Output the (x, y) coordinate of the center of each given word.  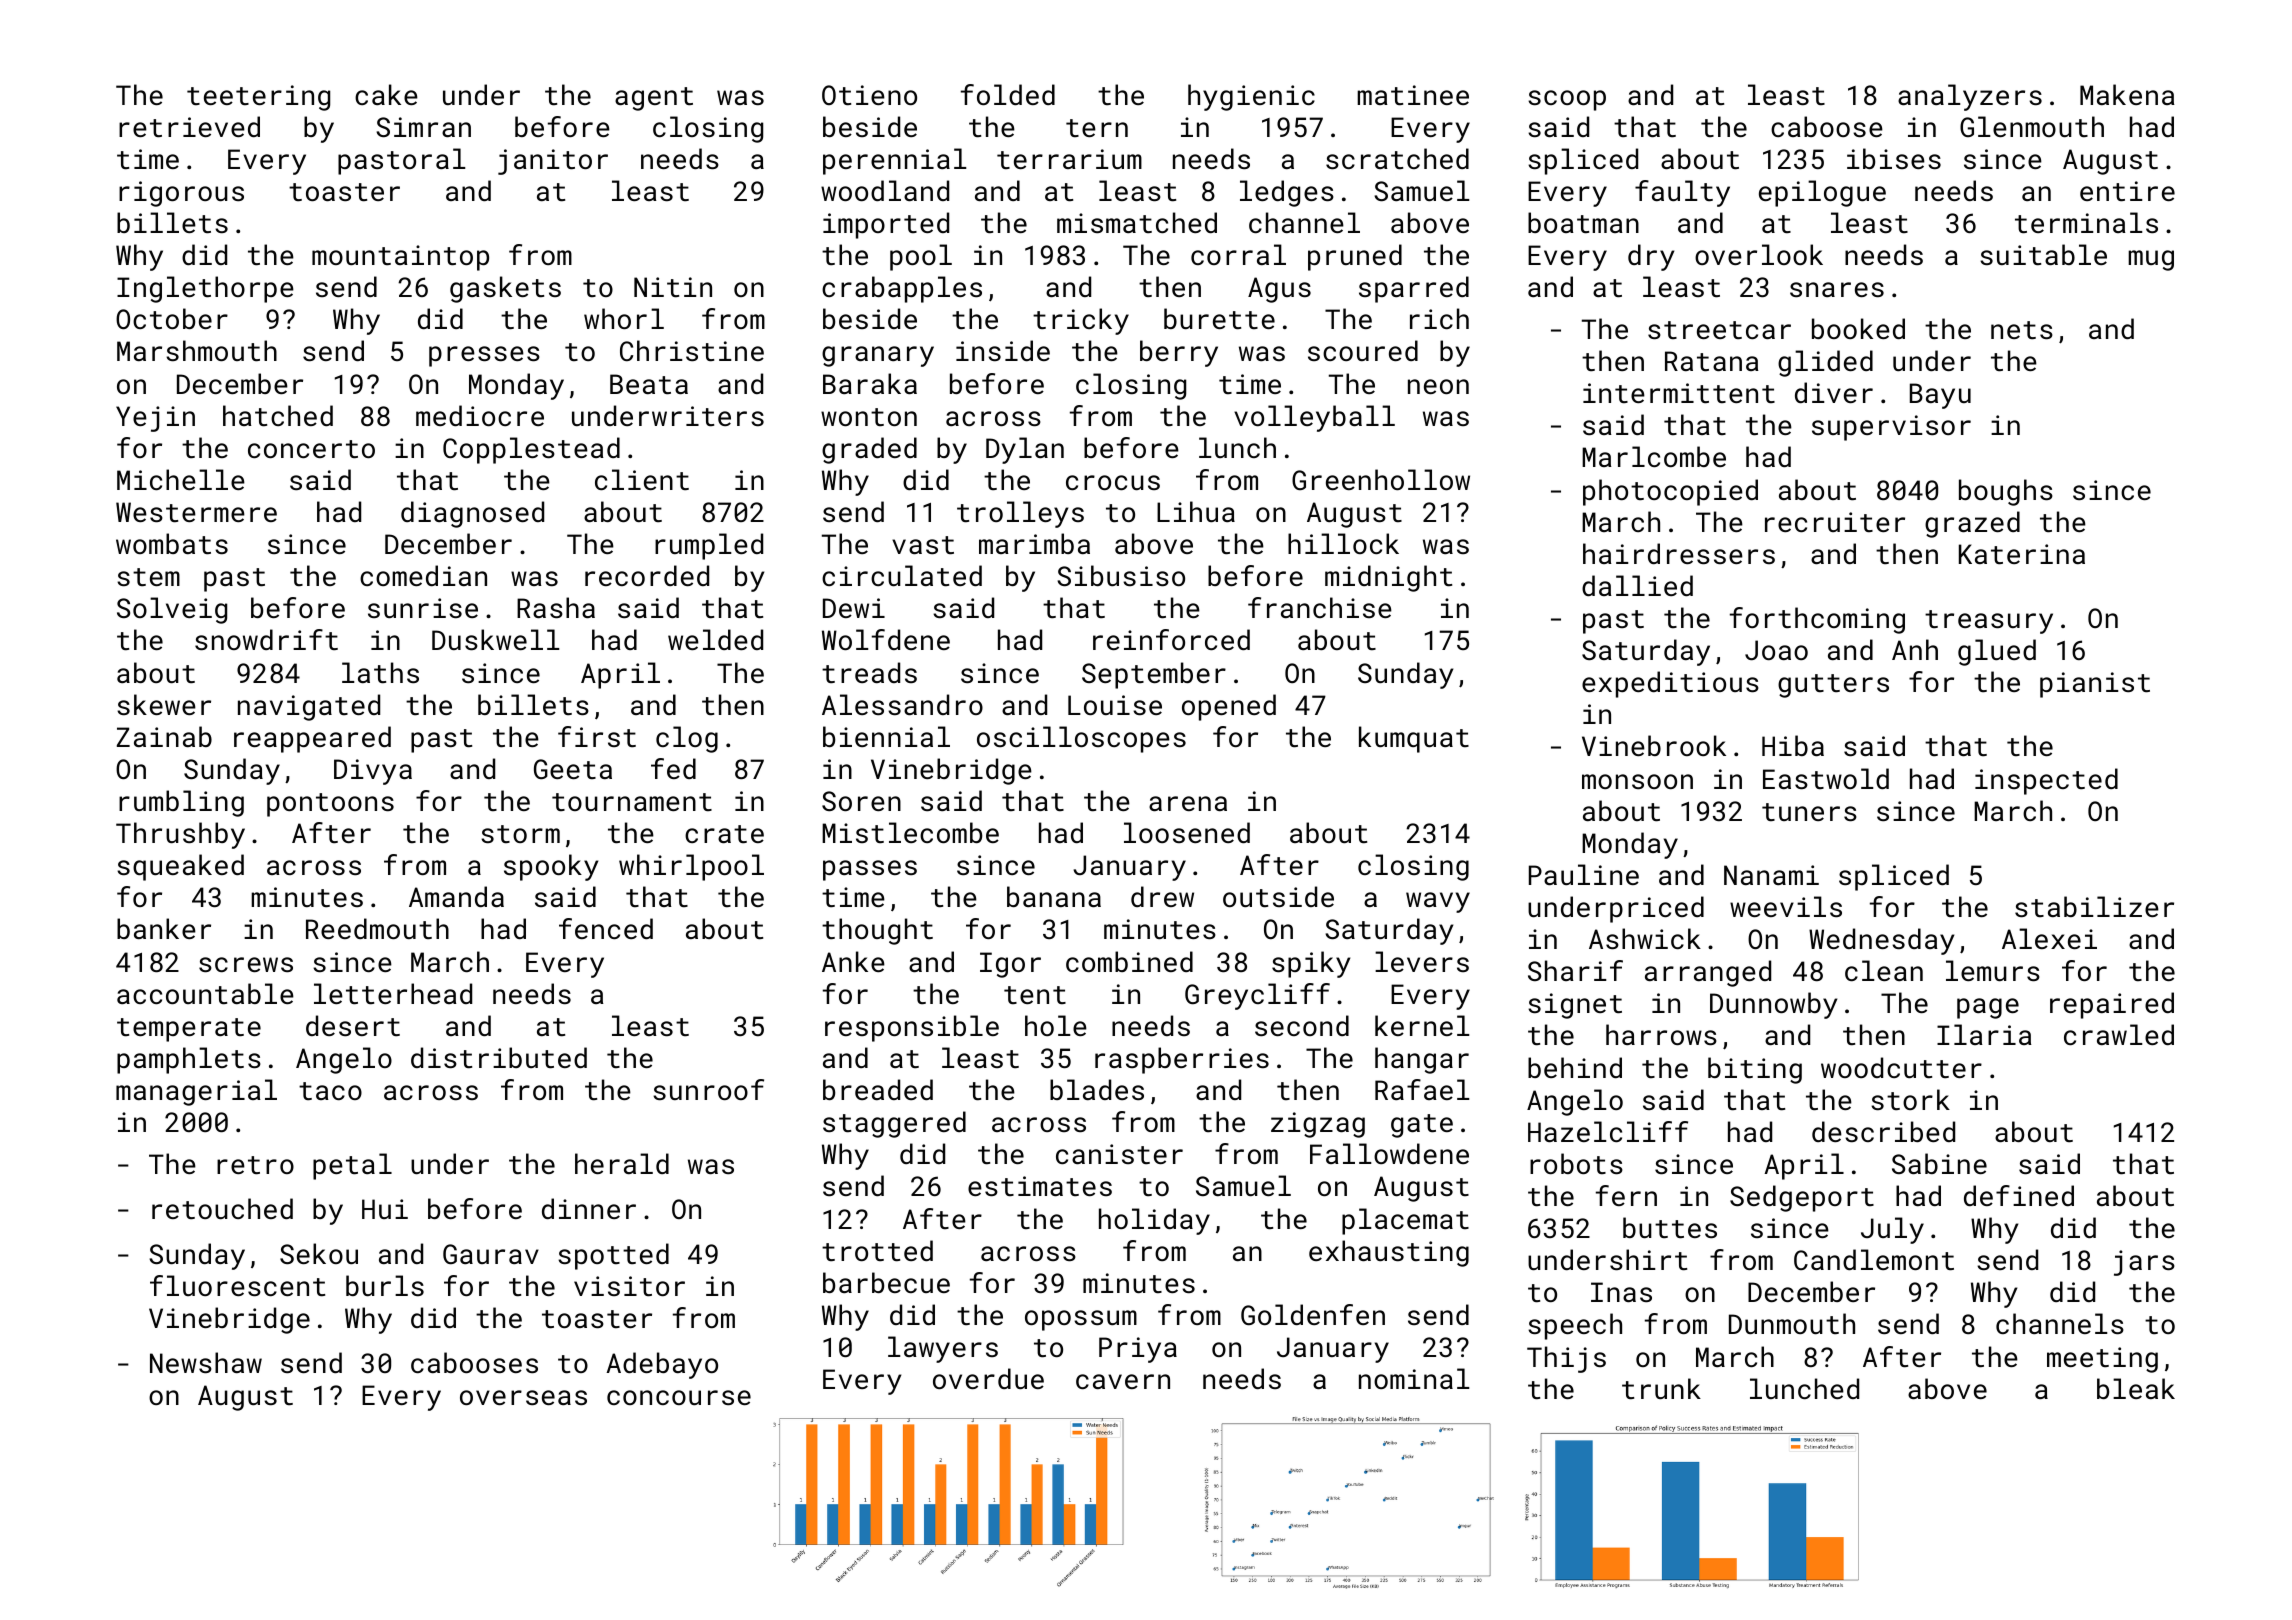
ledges (1287, 193)
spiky (1311, 964)
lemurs (1993, 971)
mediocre (480, 415)
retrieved (189, 127)
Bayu (1940, 396)
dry (1651, 257)
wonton (869, 417)
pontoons (330, 805)
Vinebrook (1654, 745)
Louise (1115, 705)
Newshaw (206, 1363)
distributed (499, 1058)
